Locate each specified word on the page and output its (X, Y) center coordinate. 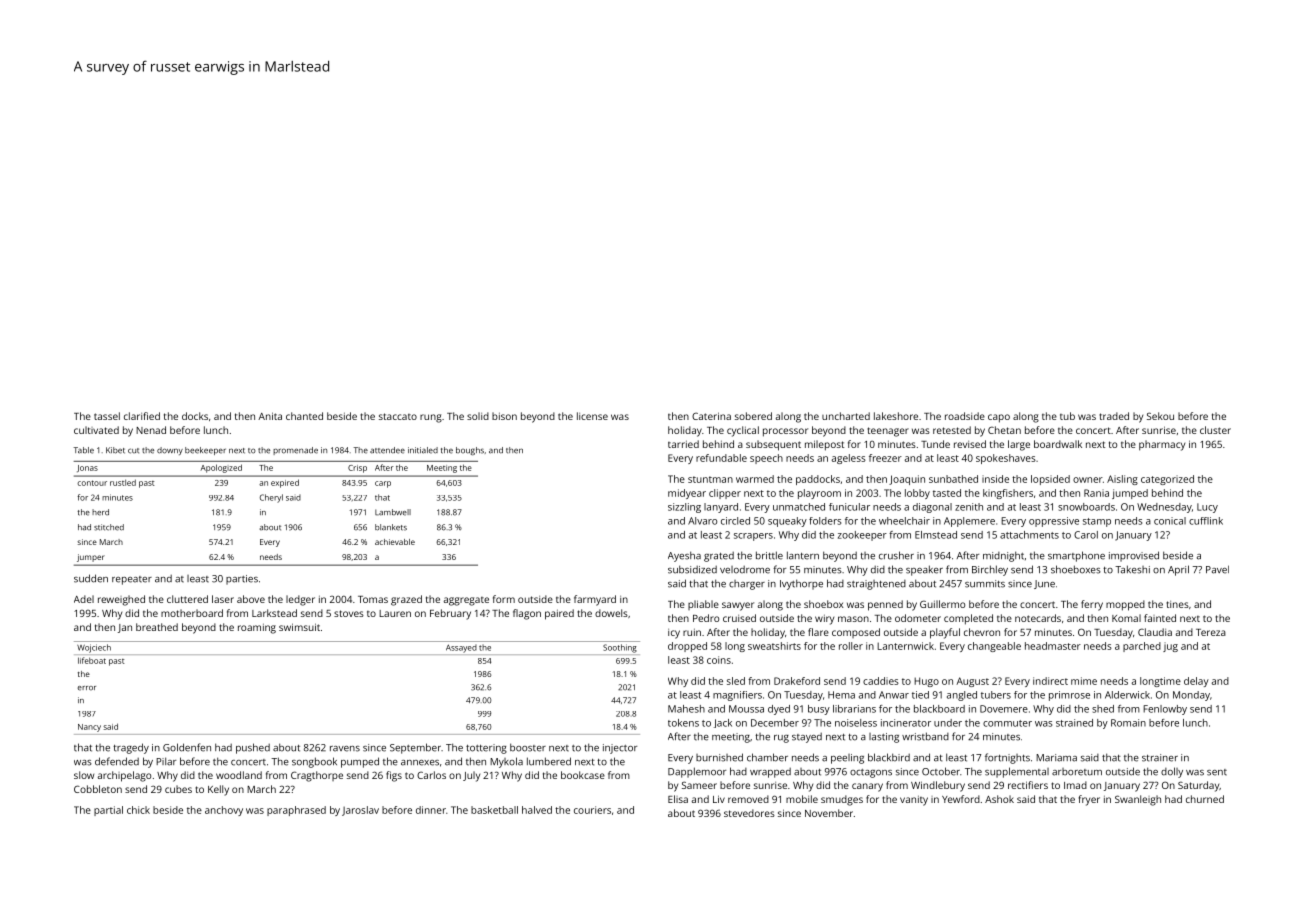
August (972, 682)
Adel (84, 599)
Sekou (1160, 416)
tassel (107, 416)
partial (108, 811)
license (592, 416)
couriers (592, 810)
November (829, 813)
